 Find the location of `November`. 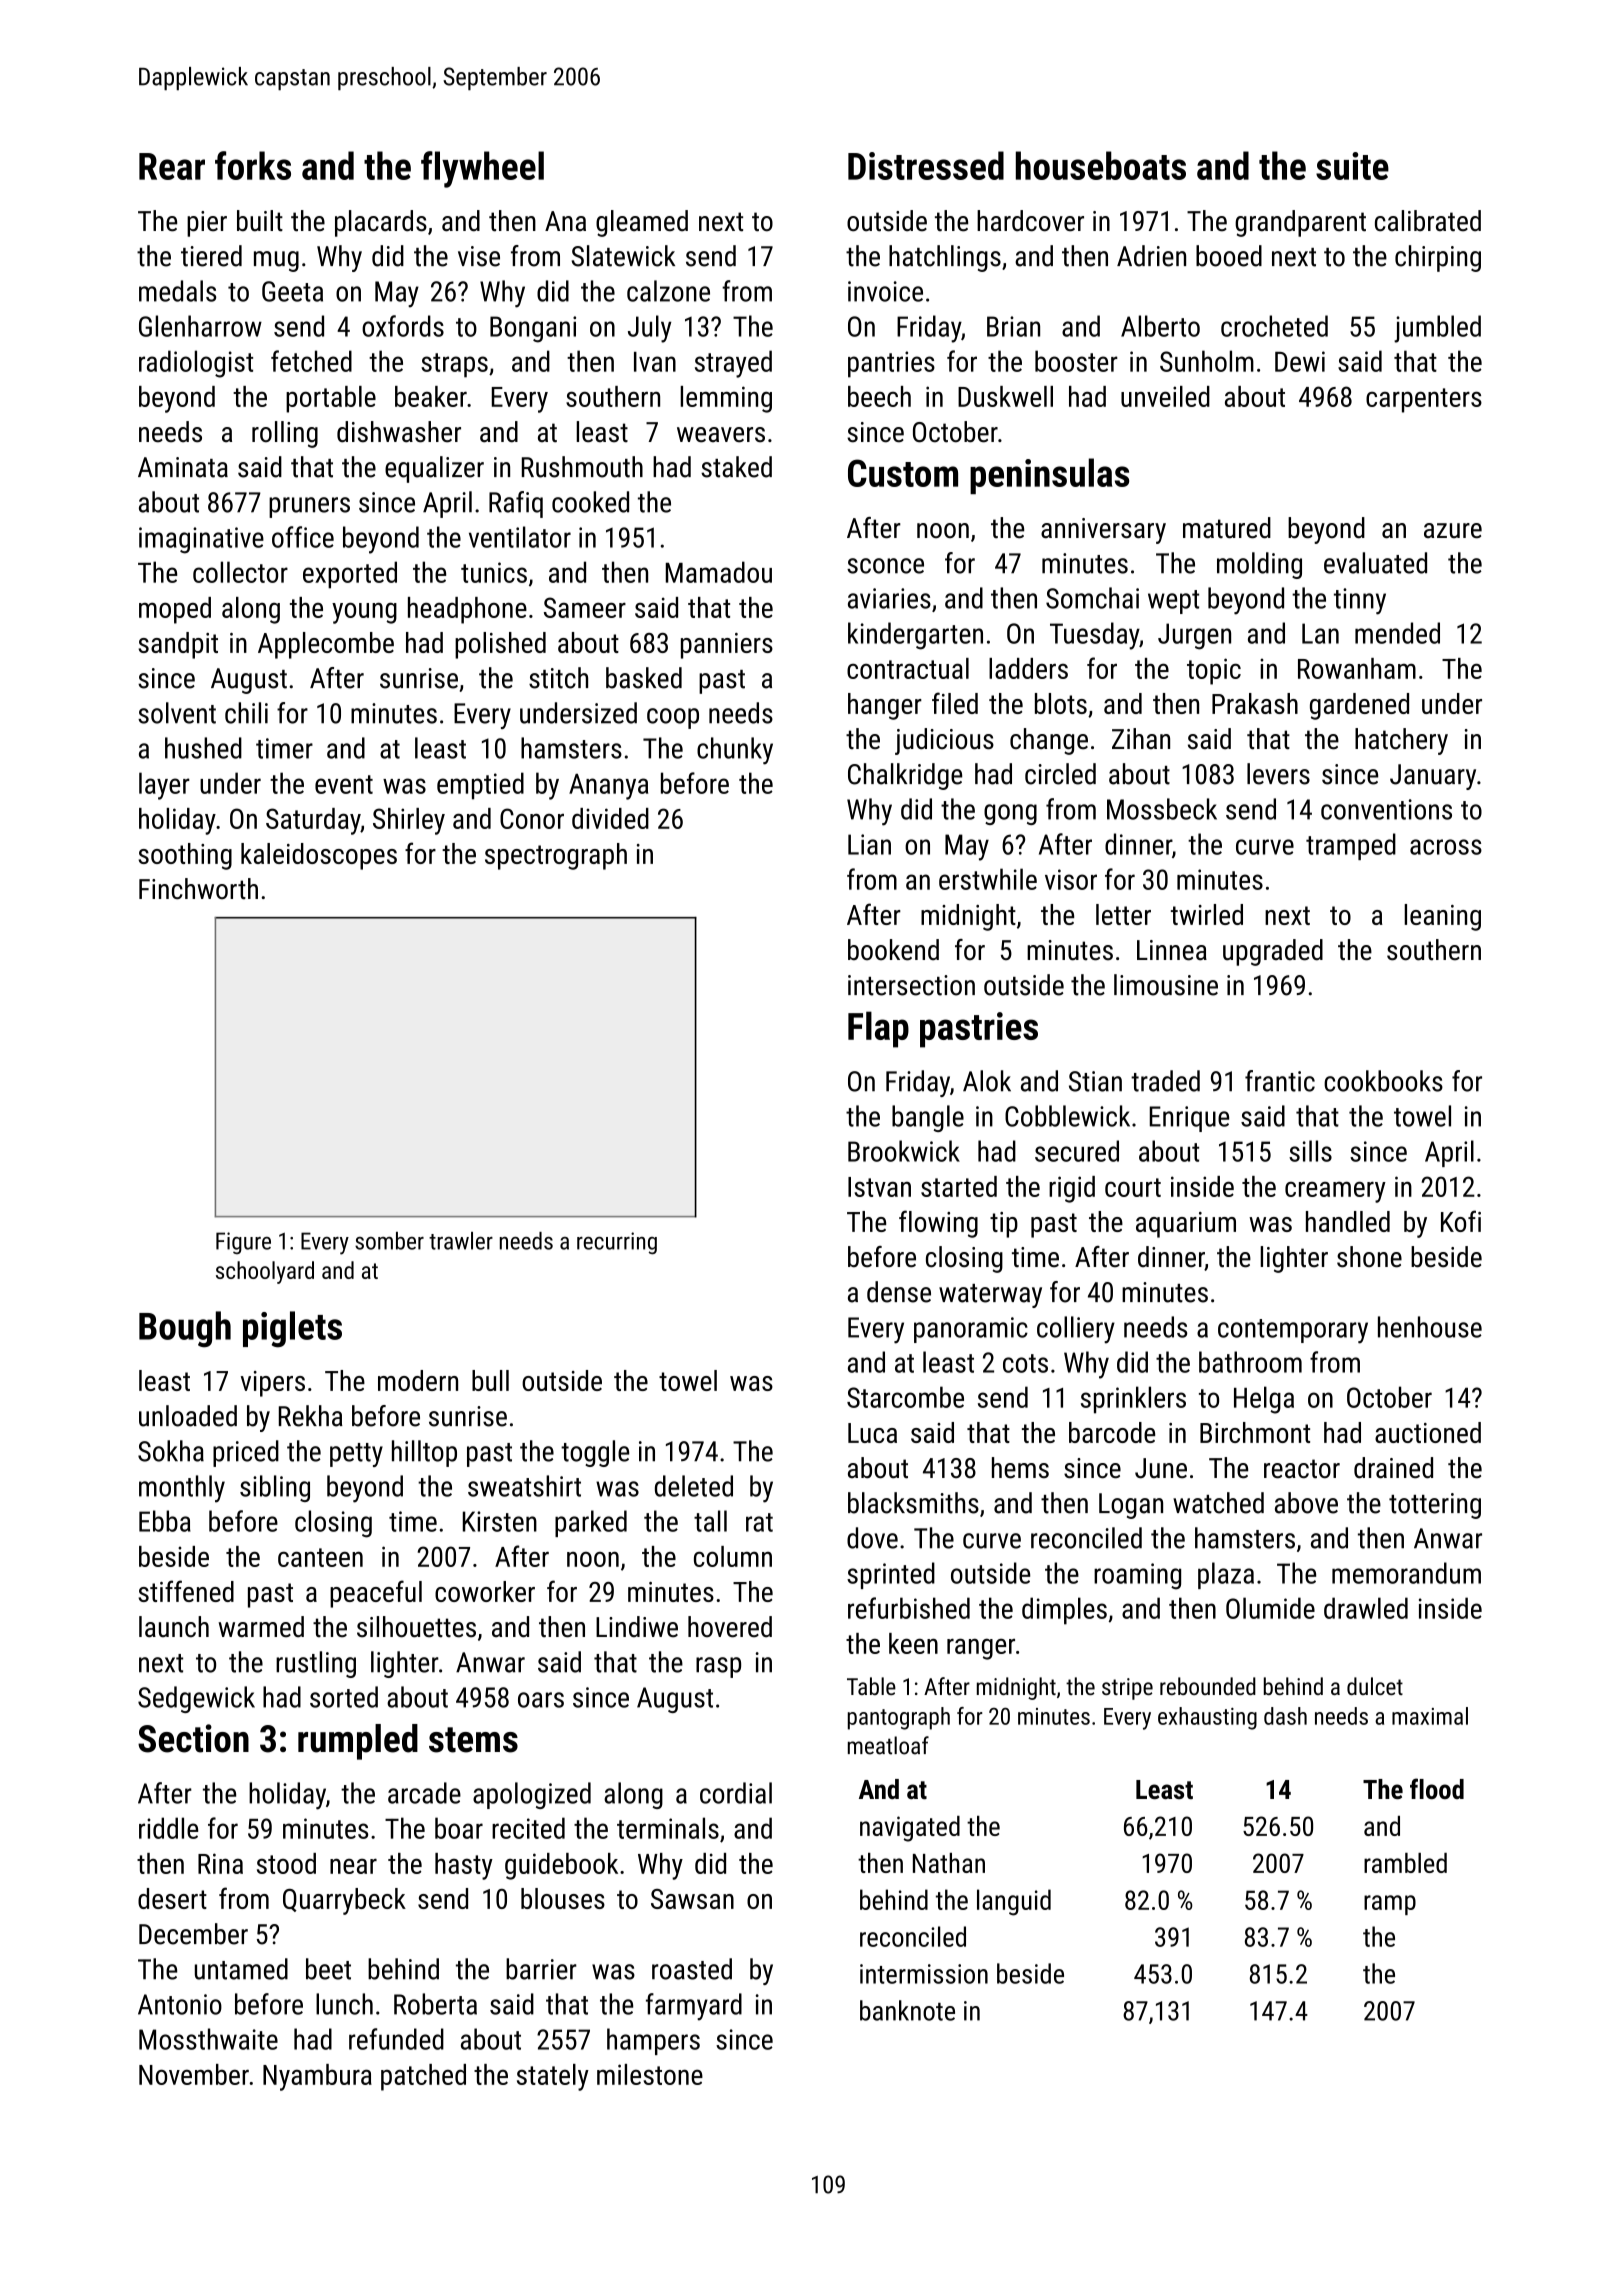

November is located at coordinates (194, 2074).
